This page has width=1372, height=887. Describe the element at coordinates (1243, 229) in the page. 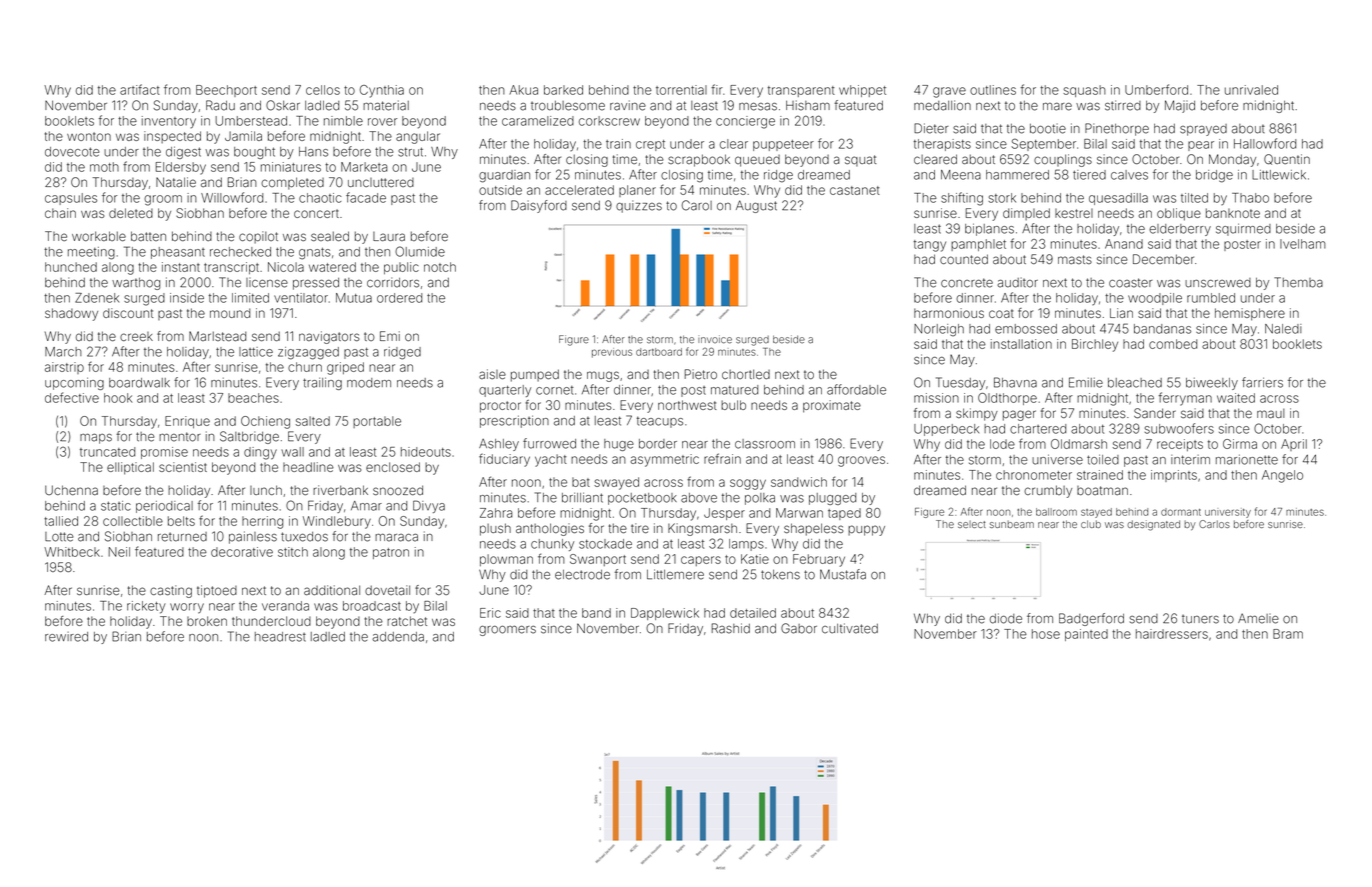

I see `squirmed` at that location.
